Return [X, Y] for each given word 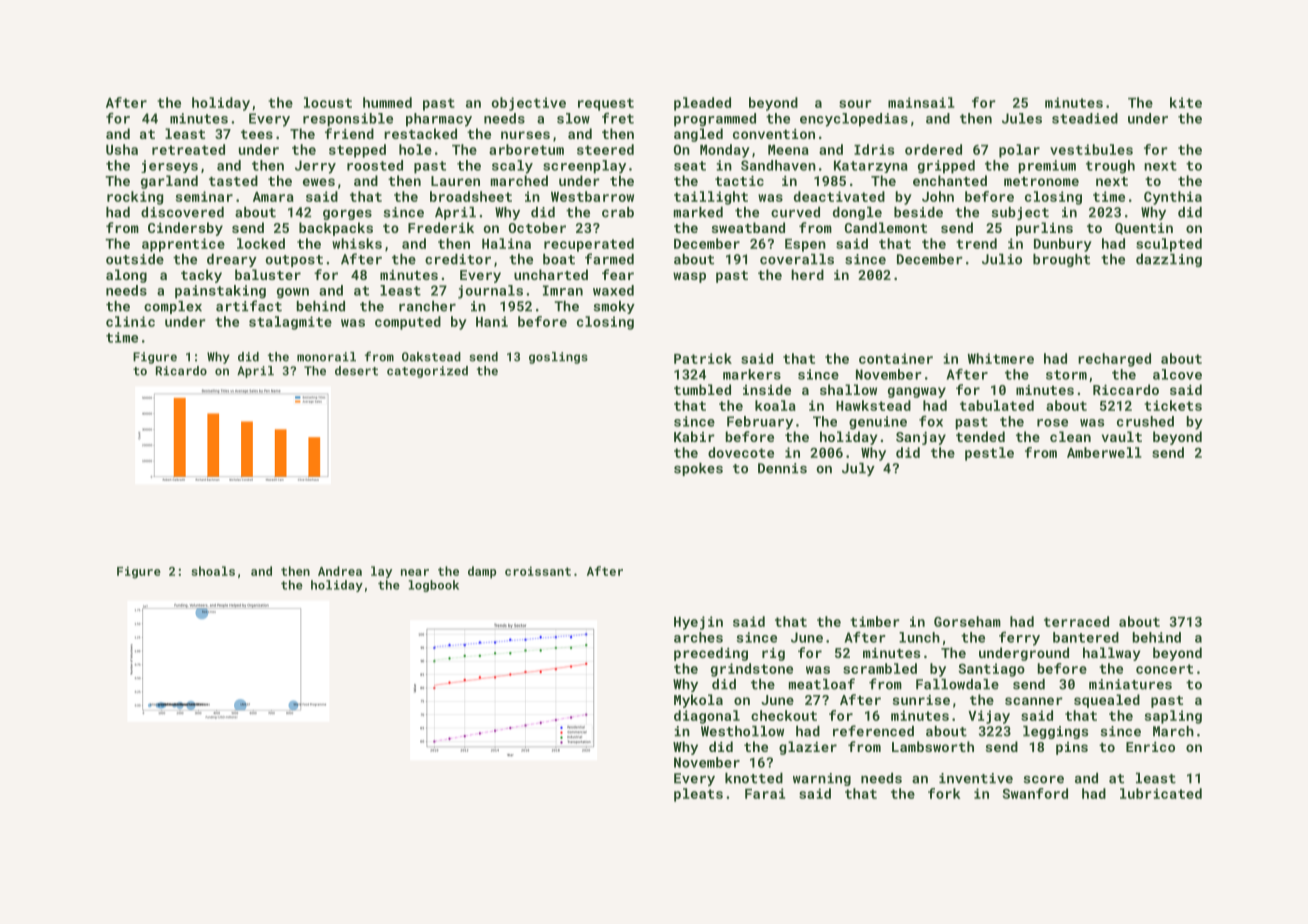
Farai [765, 793]
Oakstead [431, 357]
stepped [357, 151]
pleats [698, 795]
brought [1061, 260]
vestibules [1091, 149]
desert [356, 371]
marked [698, 212]
